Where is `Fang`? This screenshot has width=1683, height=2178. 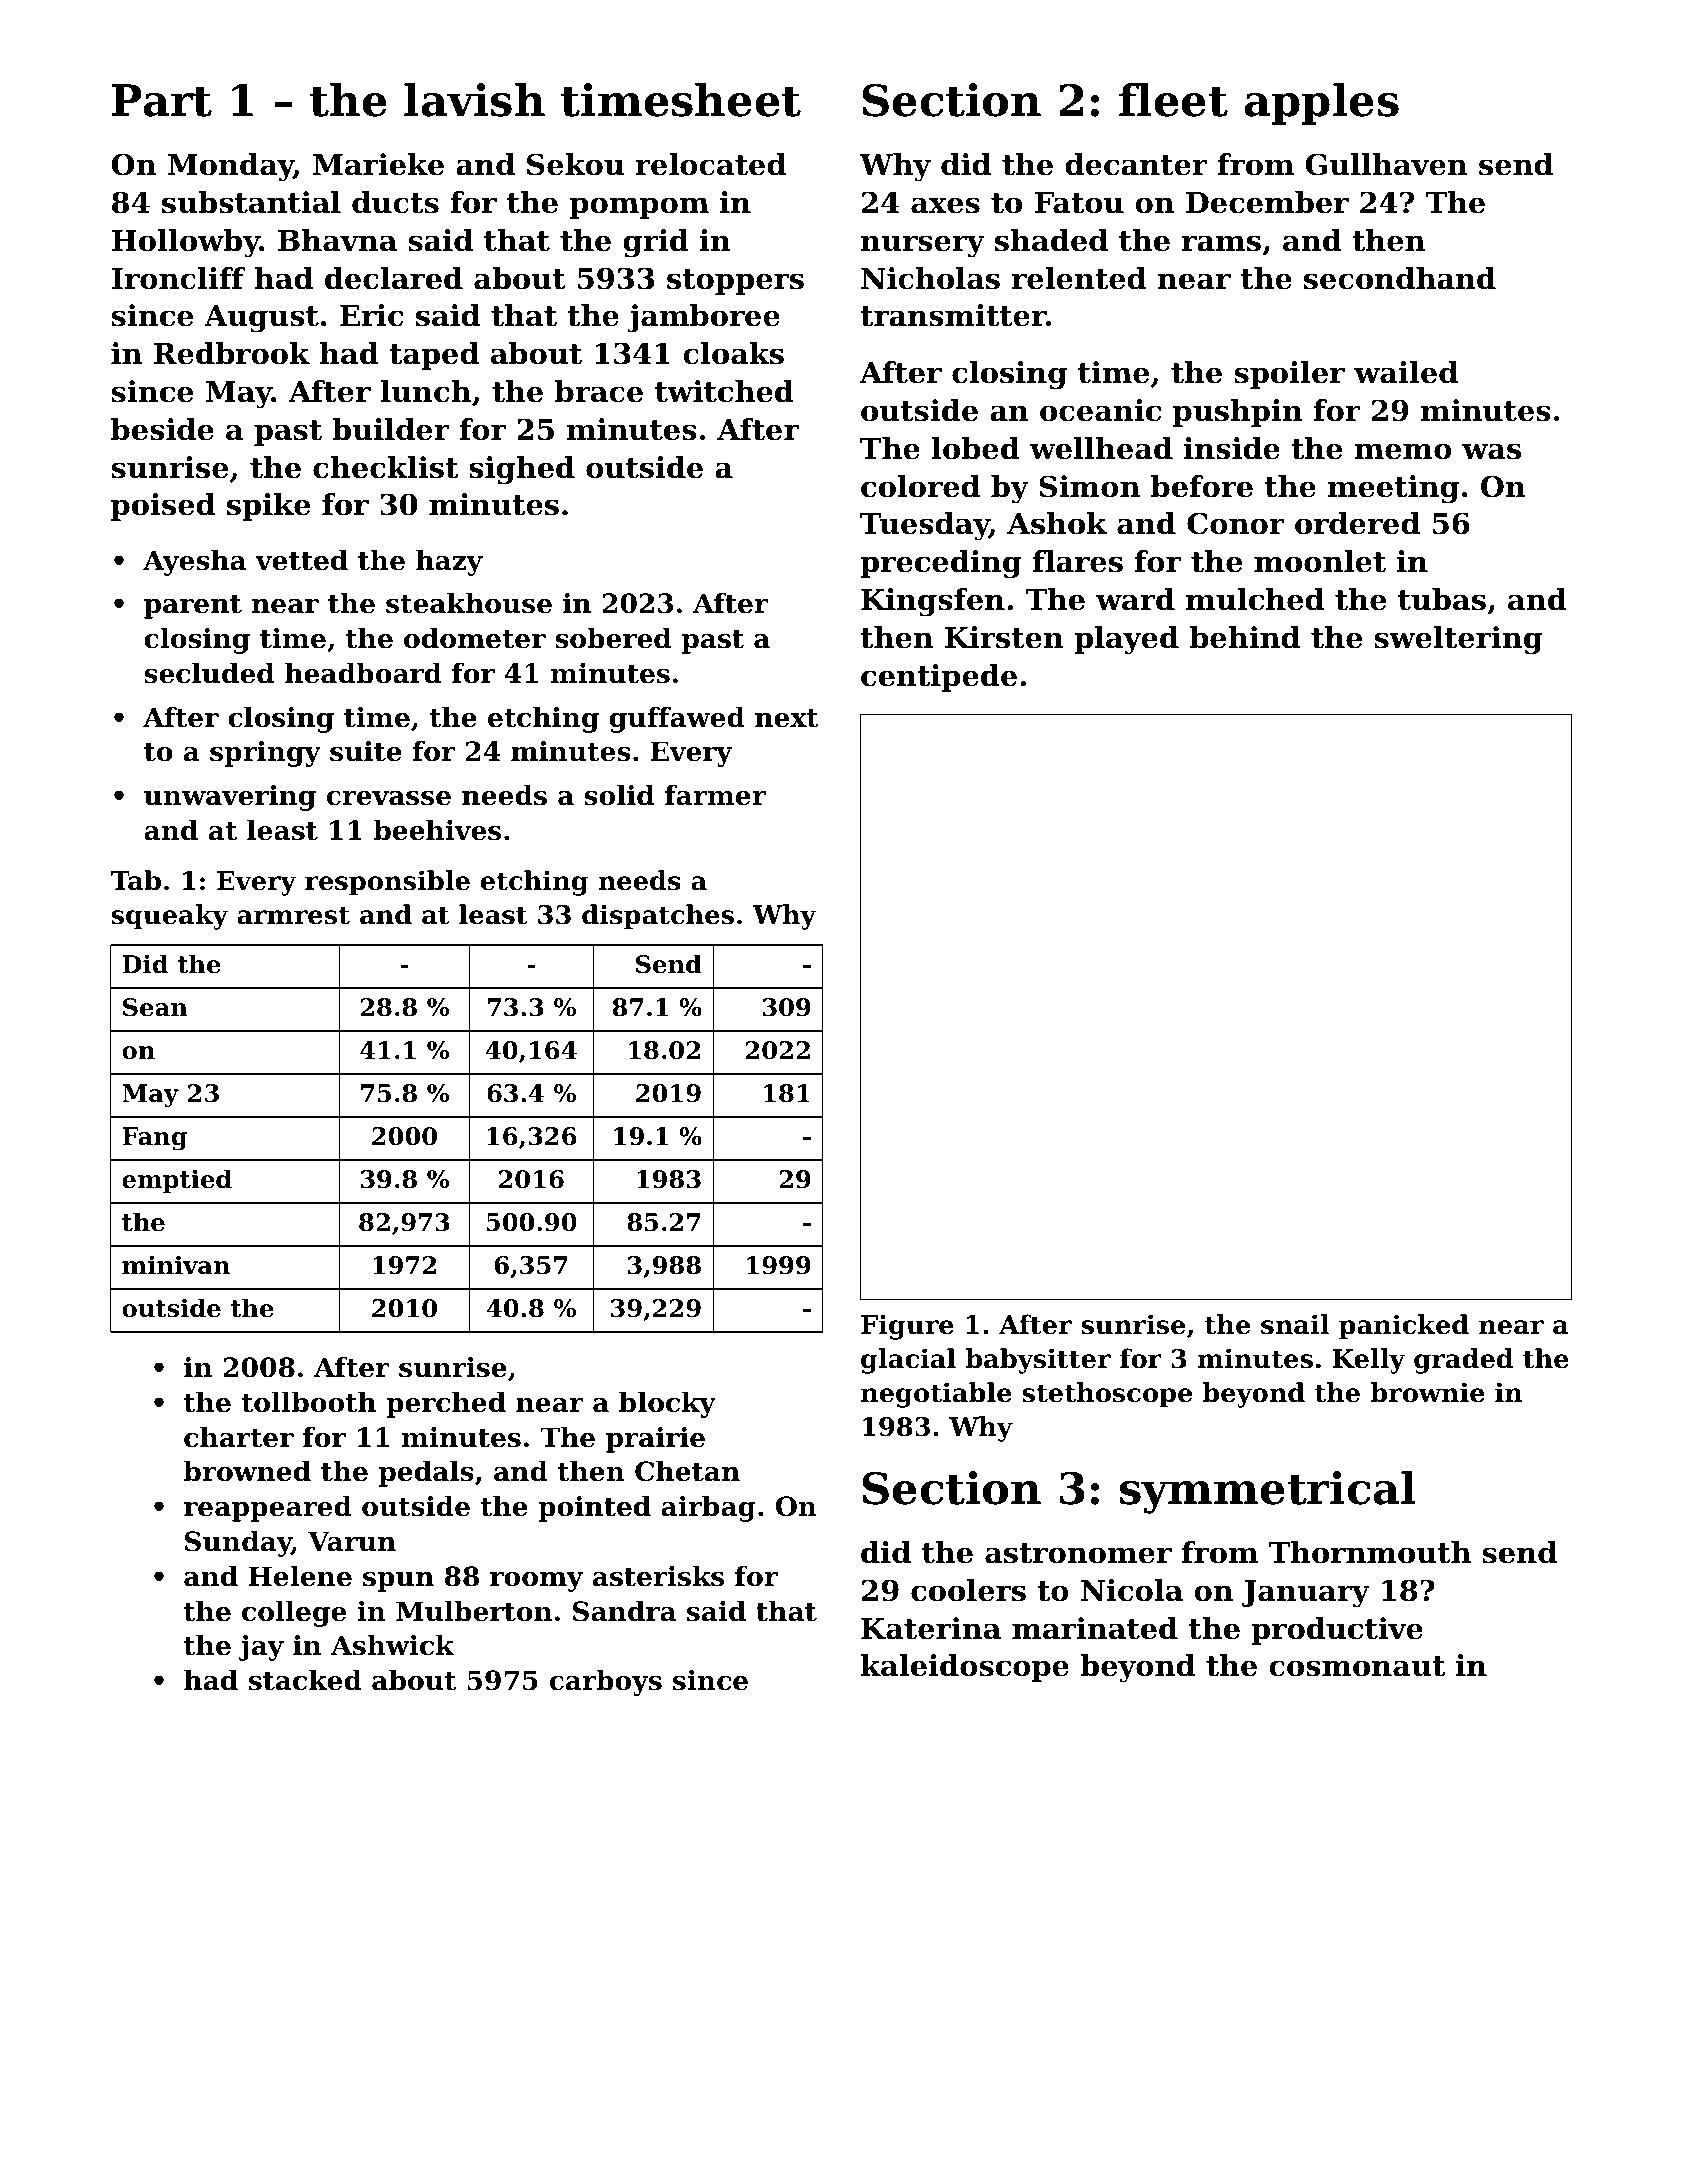
Fang is located at coordinates (154, 1139).
